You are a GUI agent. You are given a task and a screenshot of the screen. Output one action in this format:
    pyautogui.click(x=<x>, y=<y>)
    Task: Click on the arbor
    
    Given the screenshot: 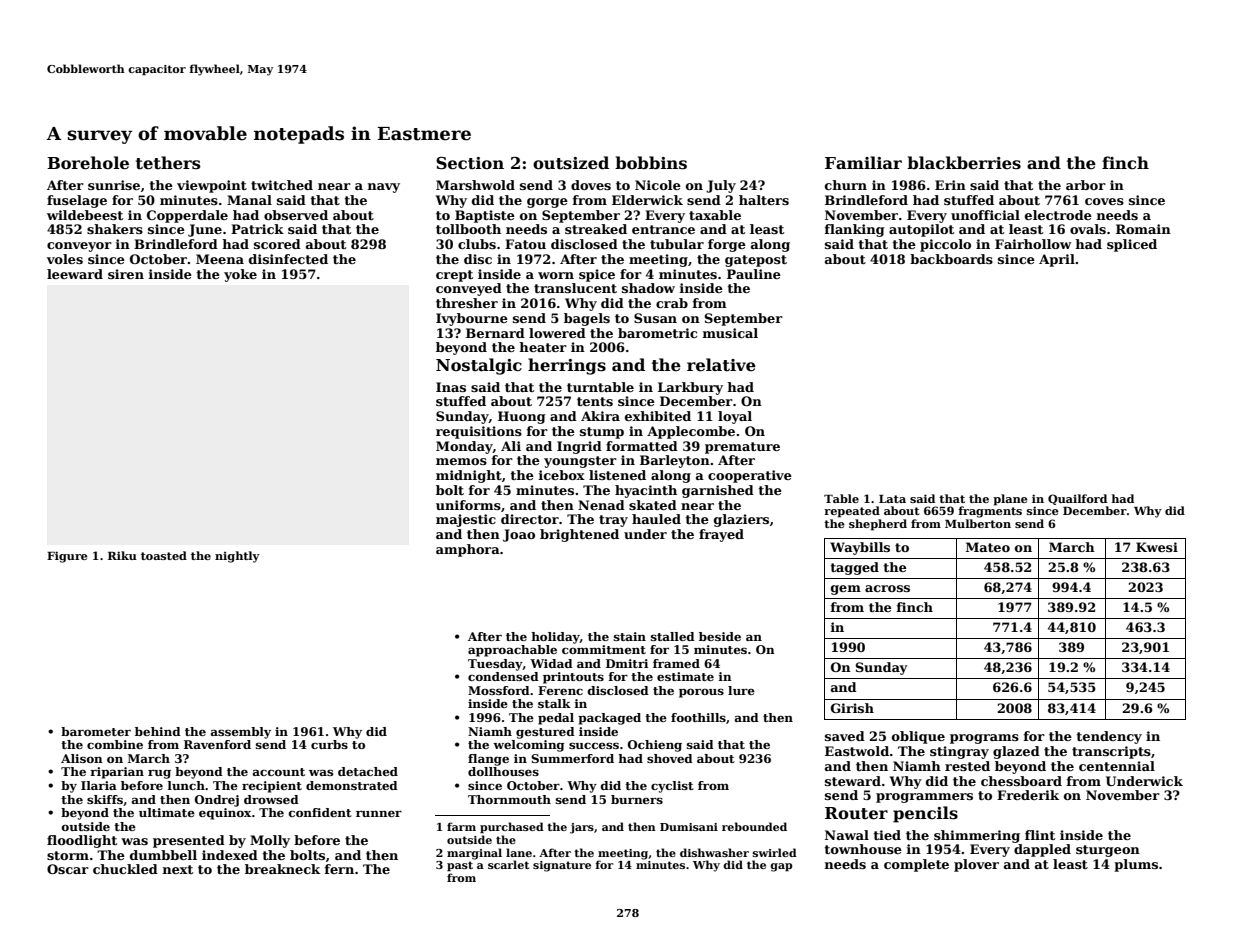 What is the action you would take?
    pyautogui.click(x=1086, y=185)
